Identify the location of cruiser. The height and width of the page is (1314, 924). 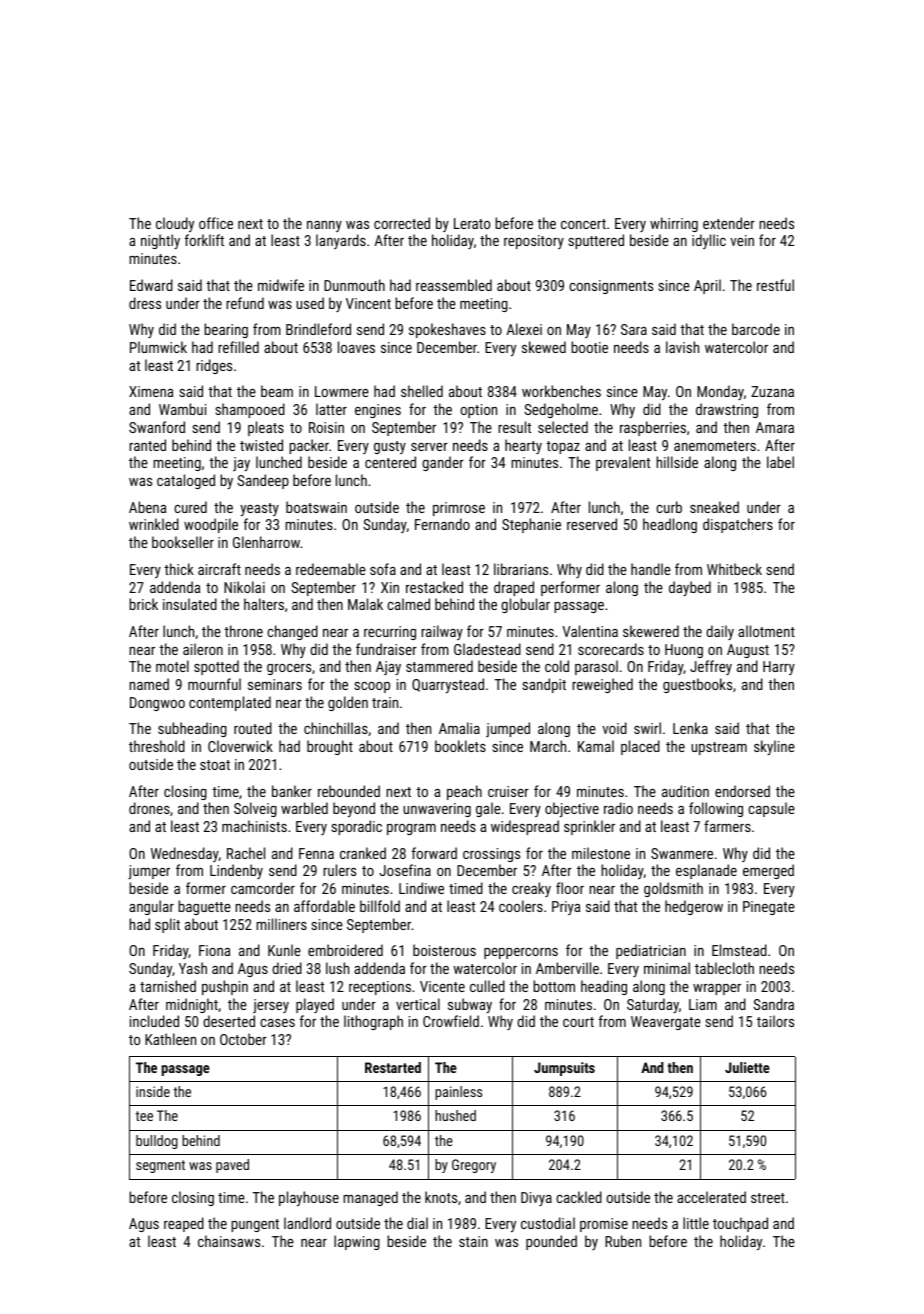
(508, 791).
